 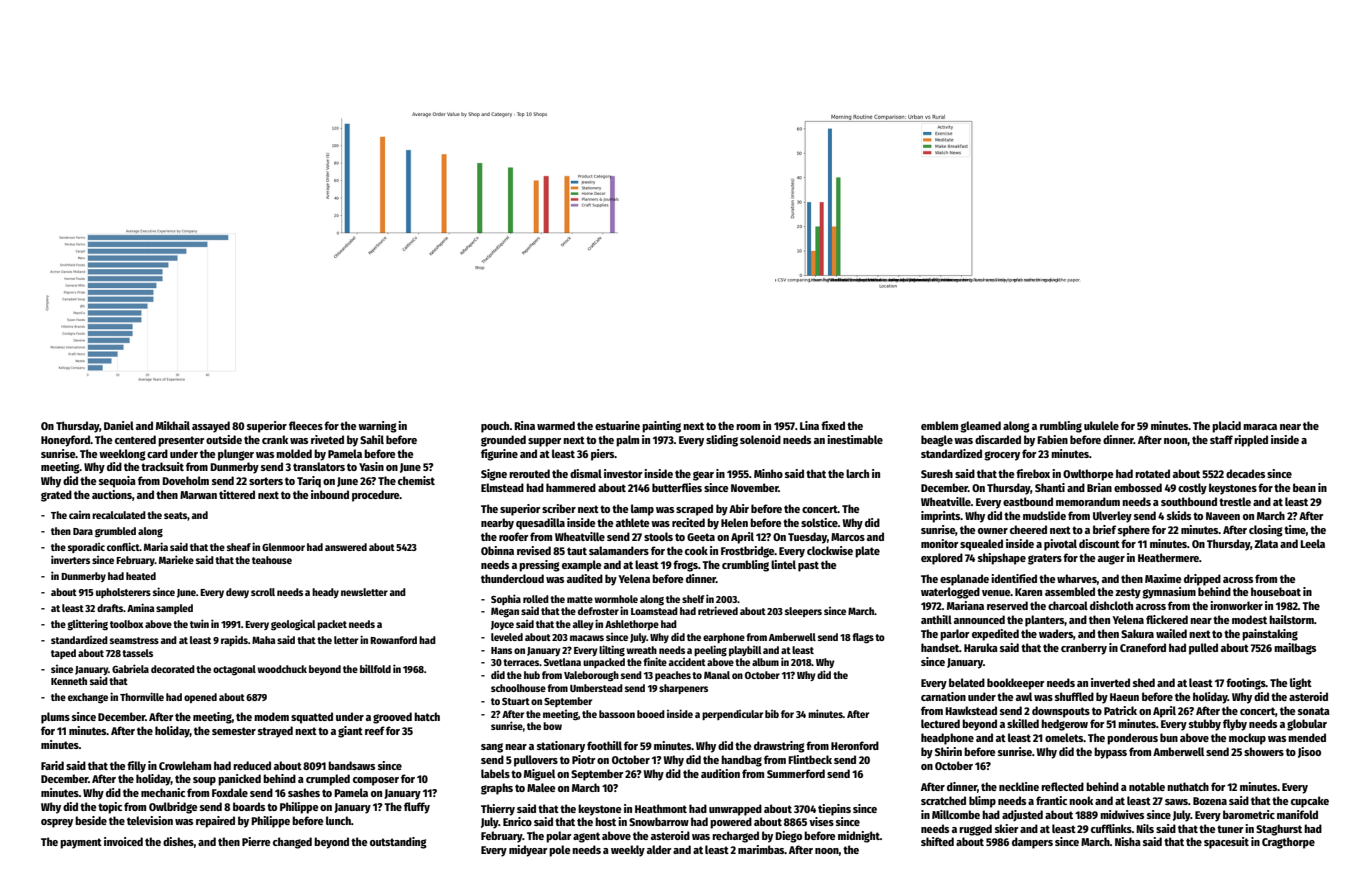 What do you see at coordinates (162, 466) in the image?
I see `tracksuit` at bounding box center [162, 466].
